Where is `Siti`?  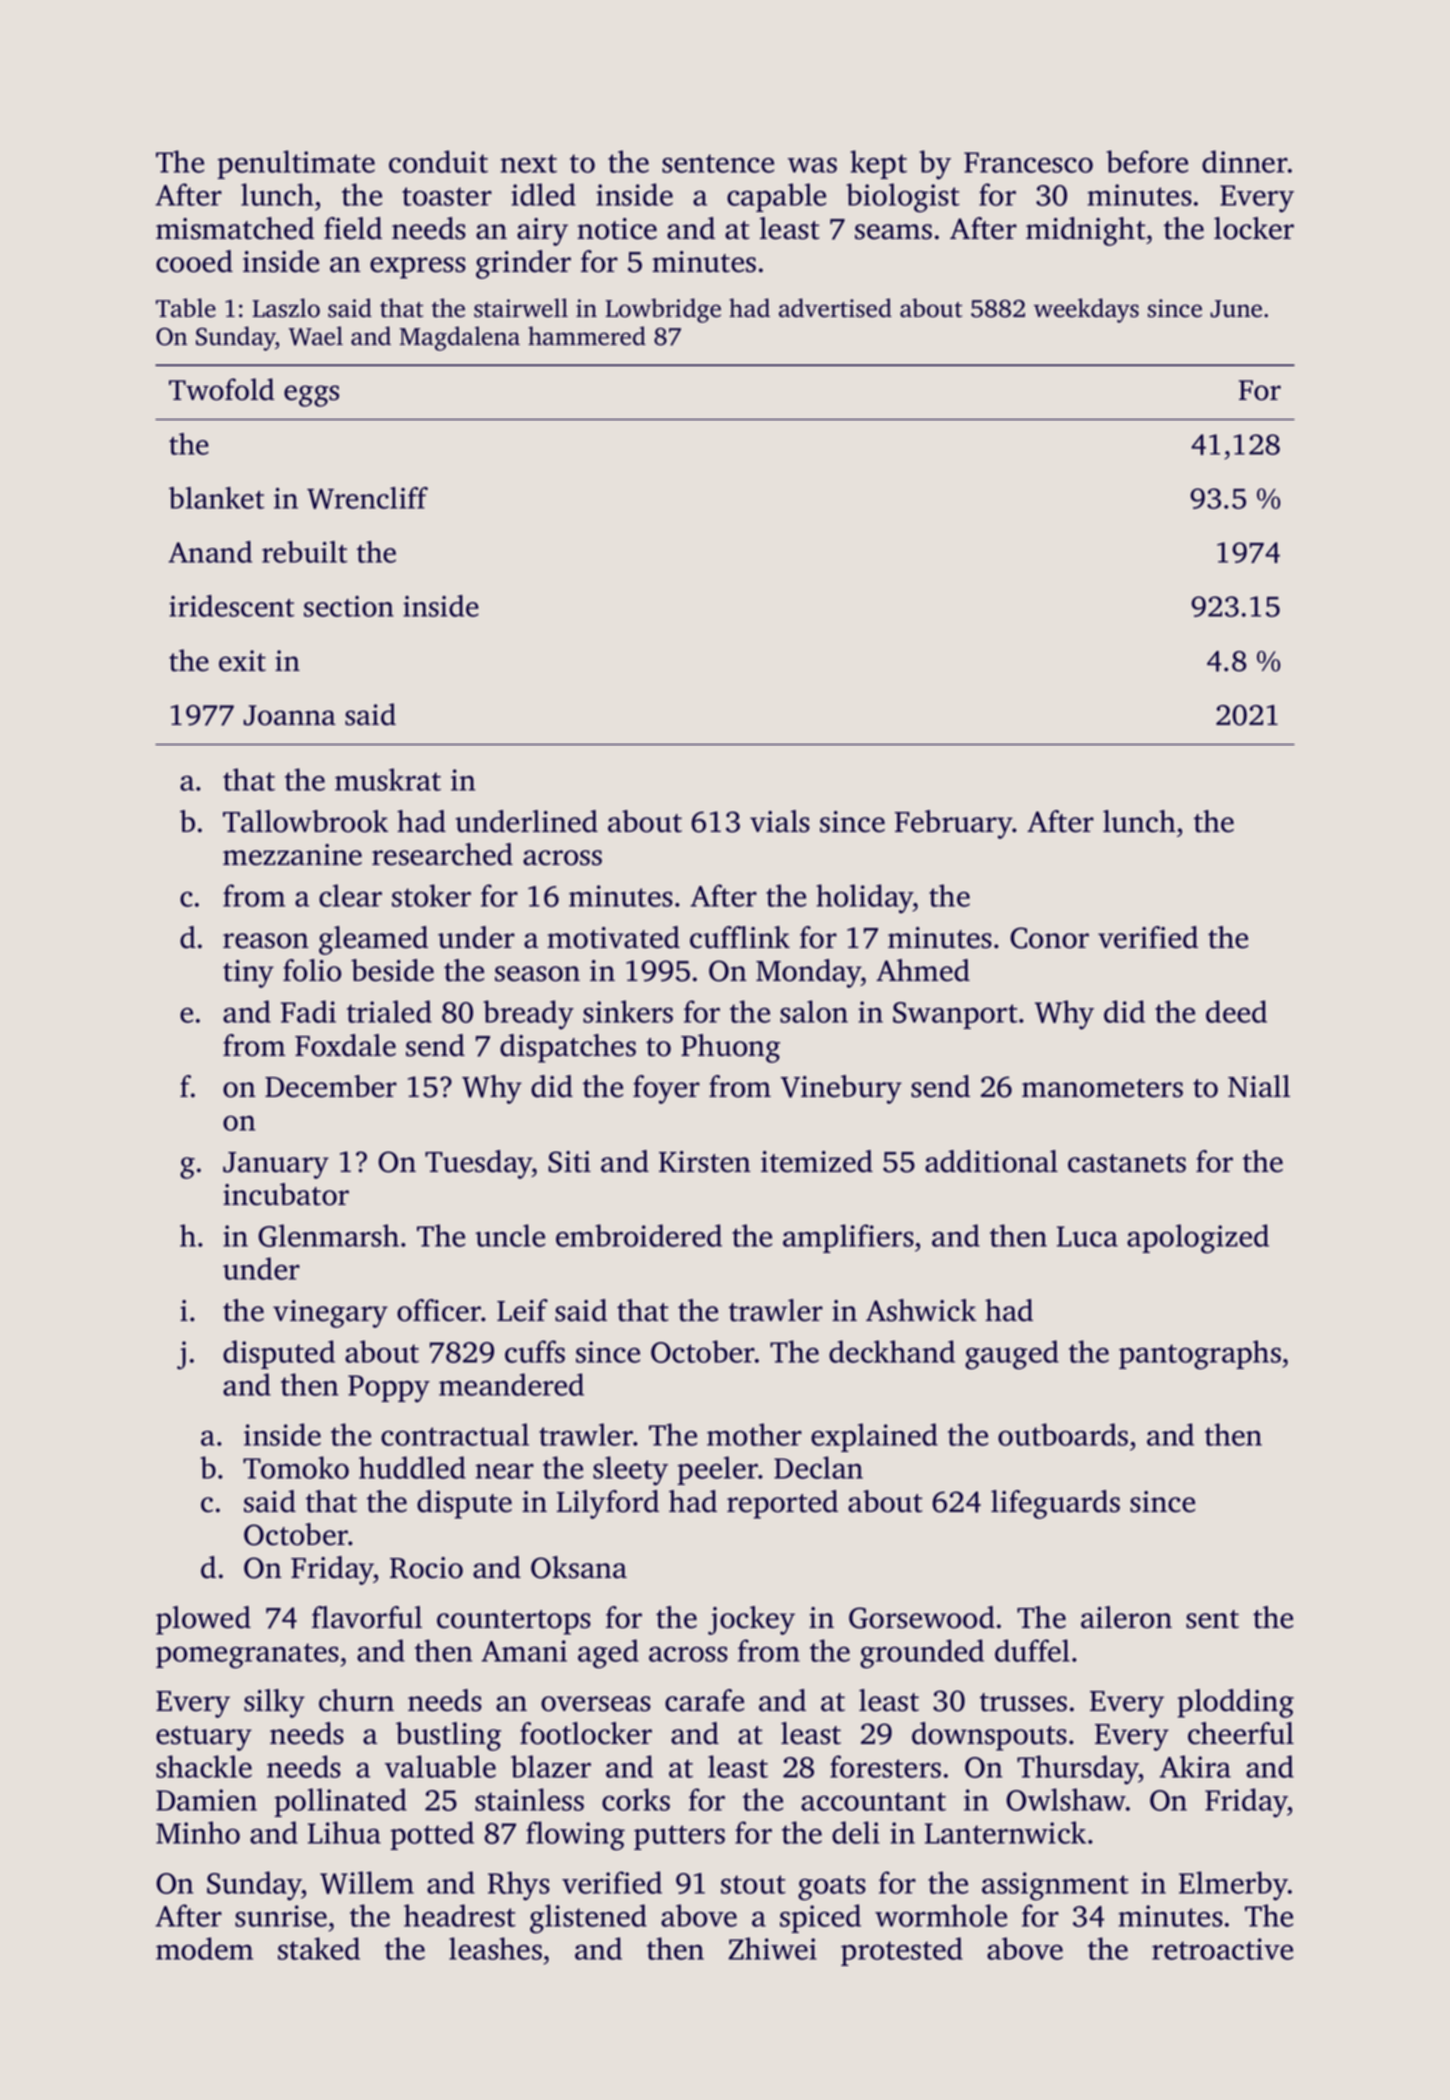 Siti is located at coordinates (569, 1162).
